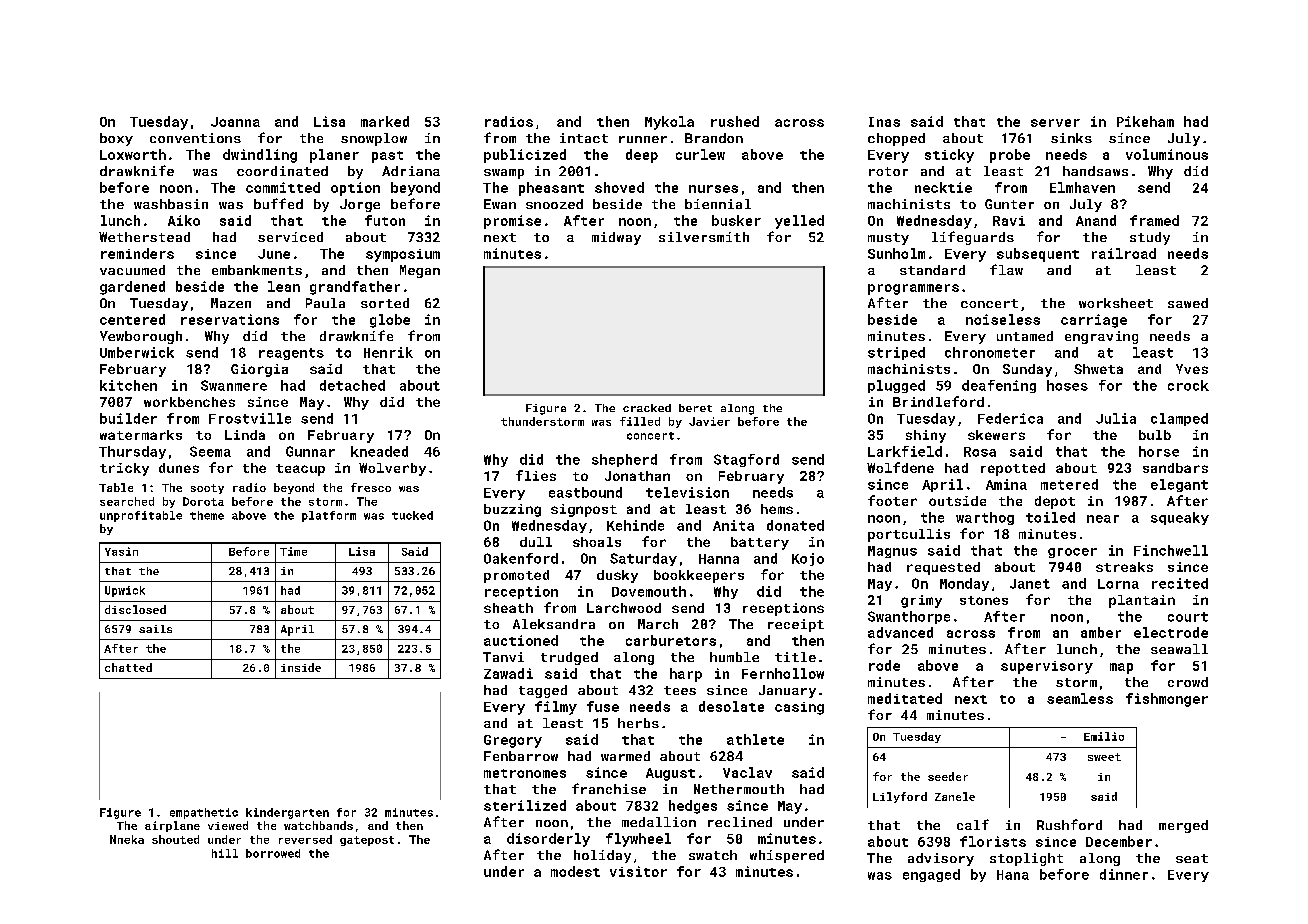  Describe the element at coordinates (508, 673) in the page. I see `Zawadi` at that location.
